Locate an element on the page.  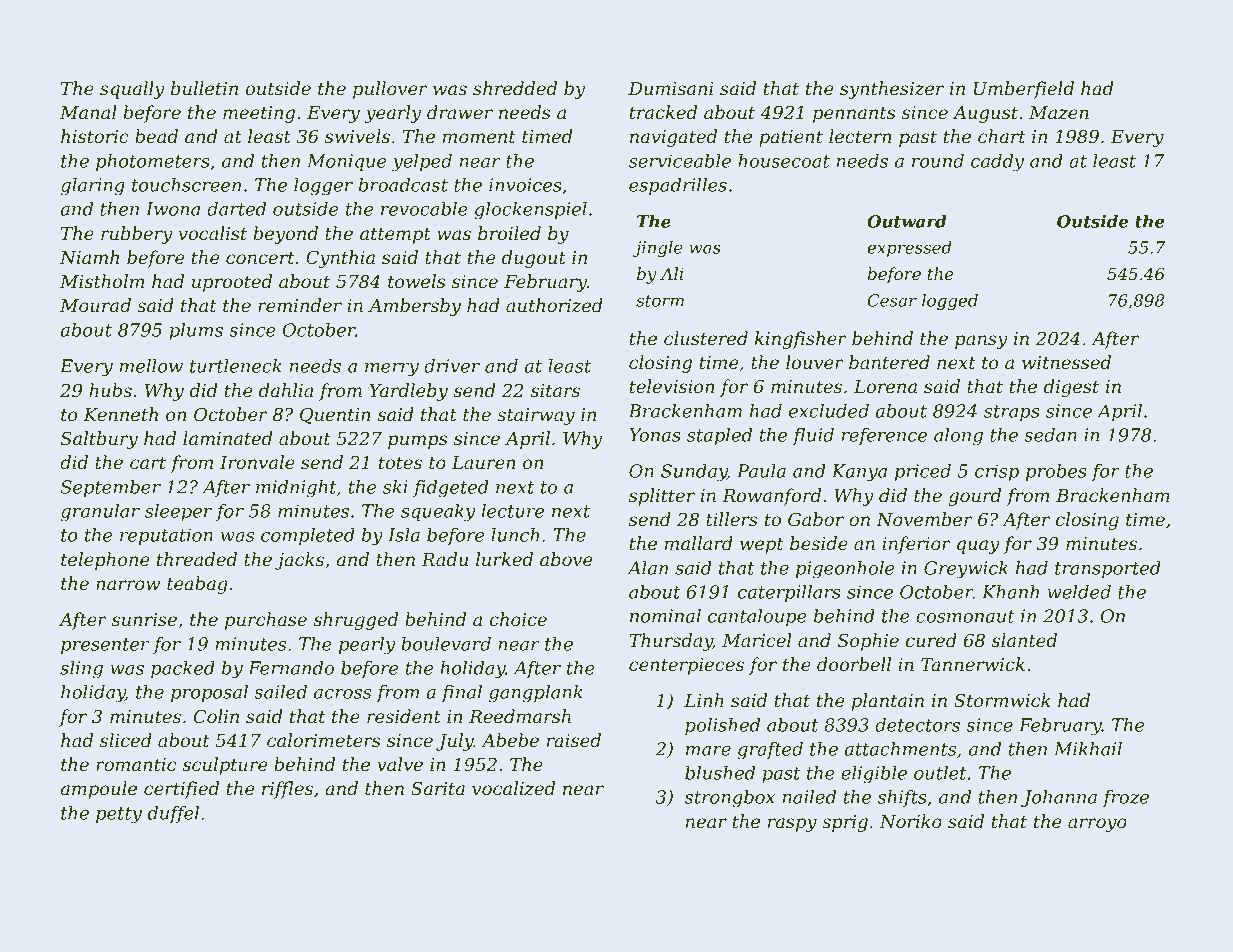
uprooted is located at coordinates (232, 283).
